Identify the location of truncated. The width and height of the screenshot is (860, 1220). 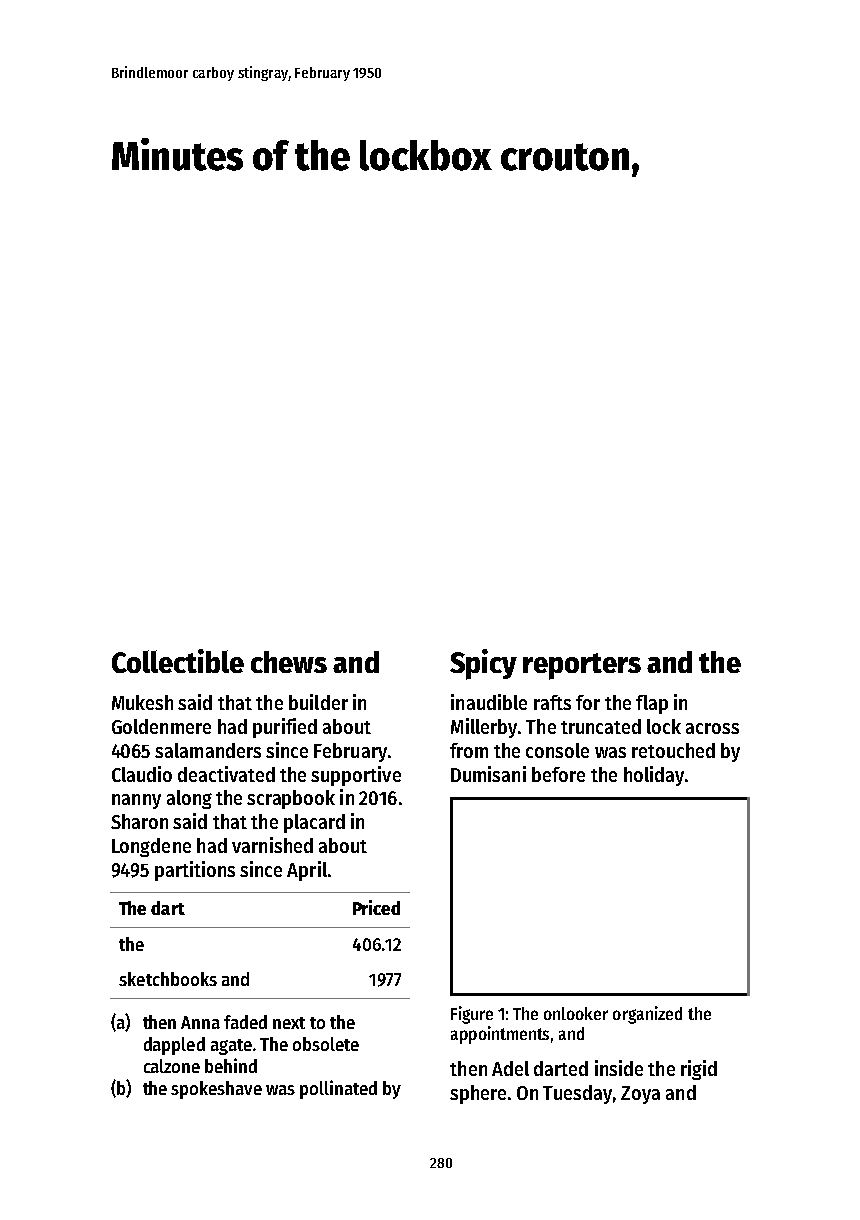
(601, 726).
